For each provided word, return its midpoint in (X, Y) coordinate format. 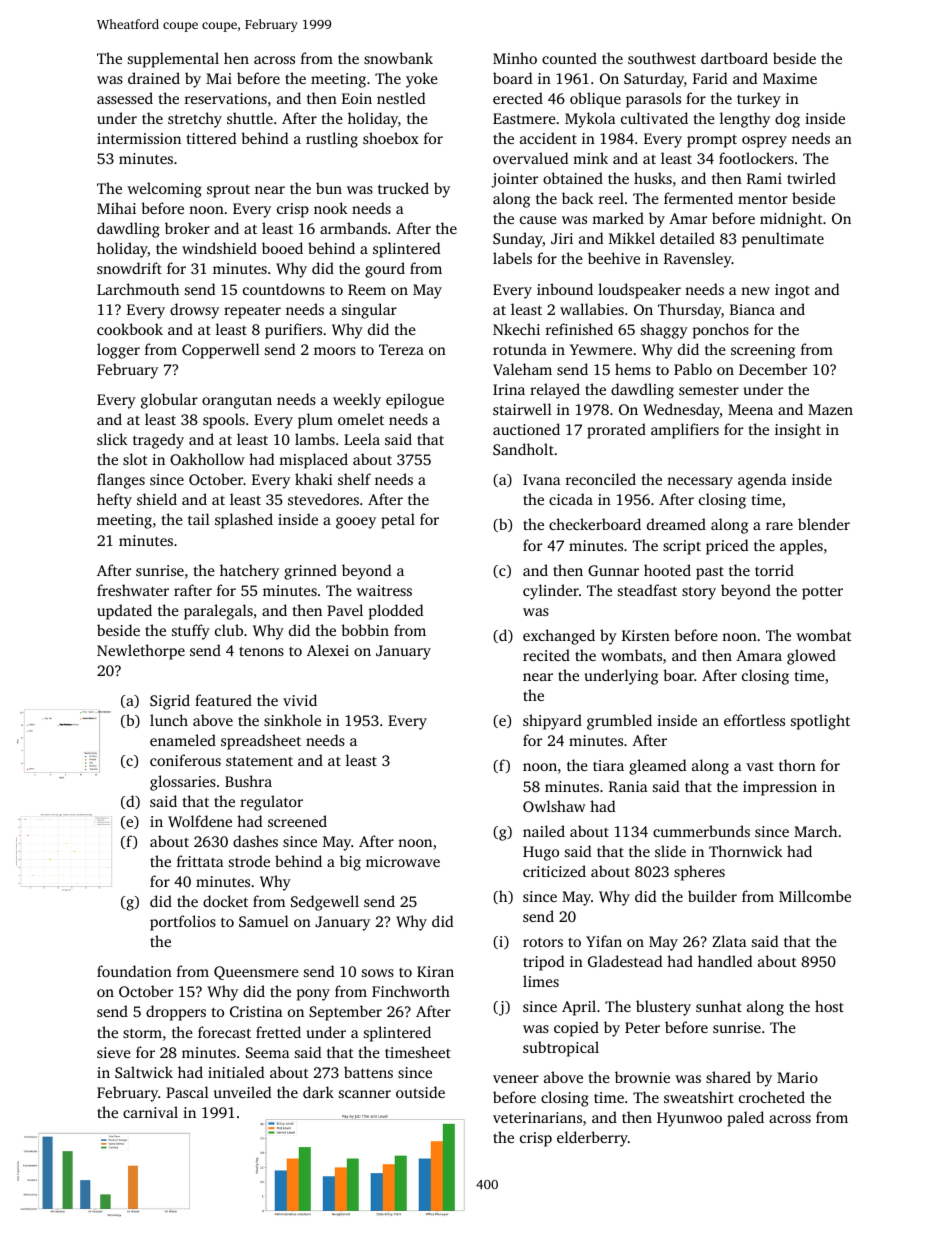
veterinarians (537, 1117)
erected (518, 98)
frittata (200, 861)
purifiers (293, 331)
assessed (125, 98)
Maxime (790, 78)
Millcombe (815, 896)
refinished (579, 329)
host (829, 1006)
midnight (791, 220)
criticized (554, 871)
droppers (176, 1013)
